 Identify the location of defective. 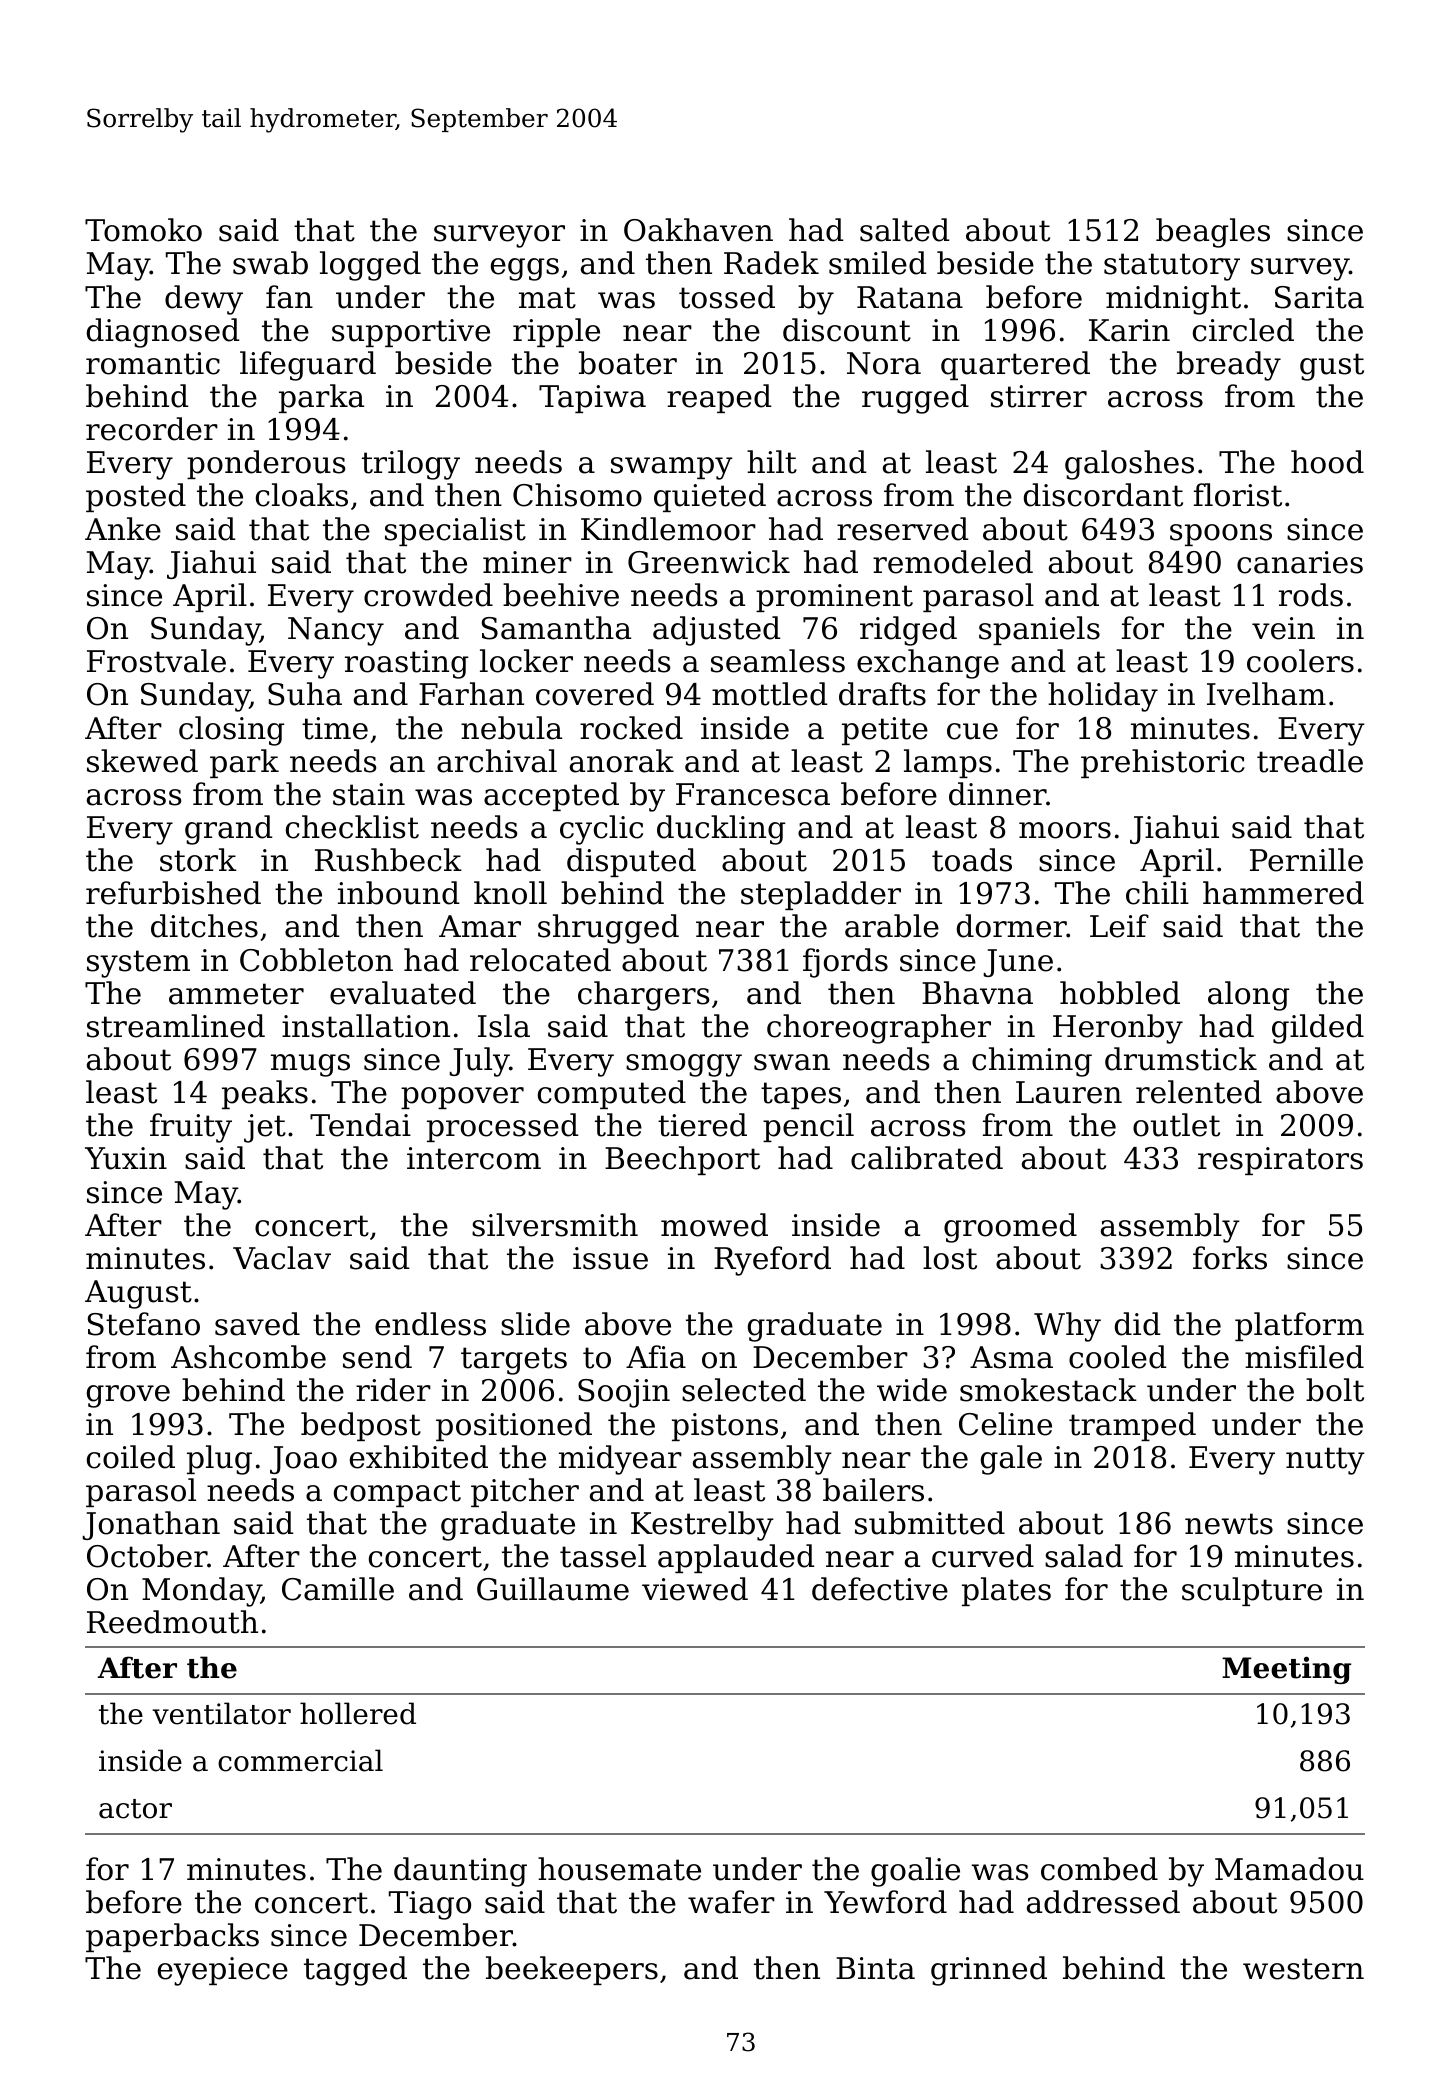
(880, 1589).
